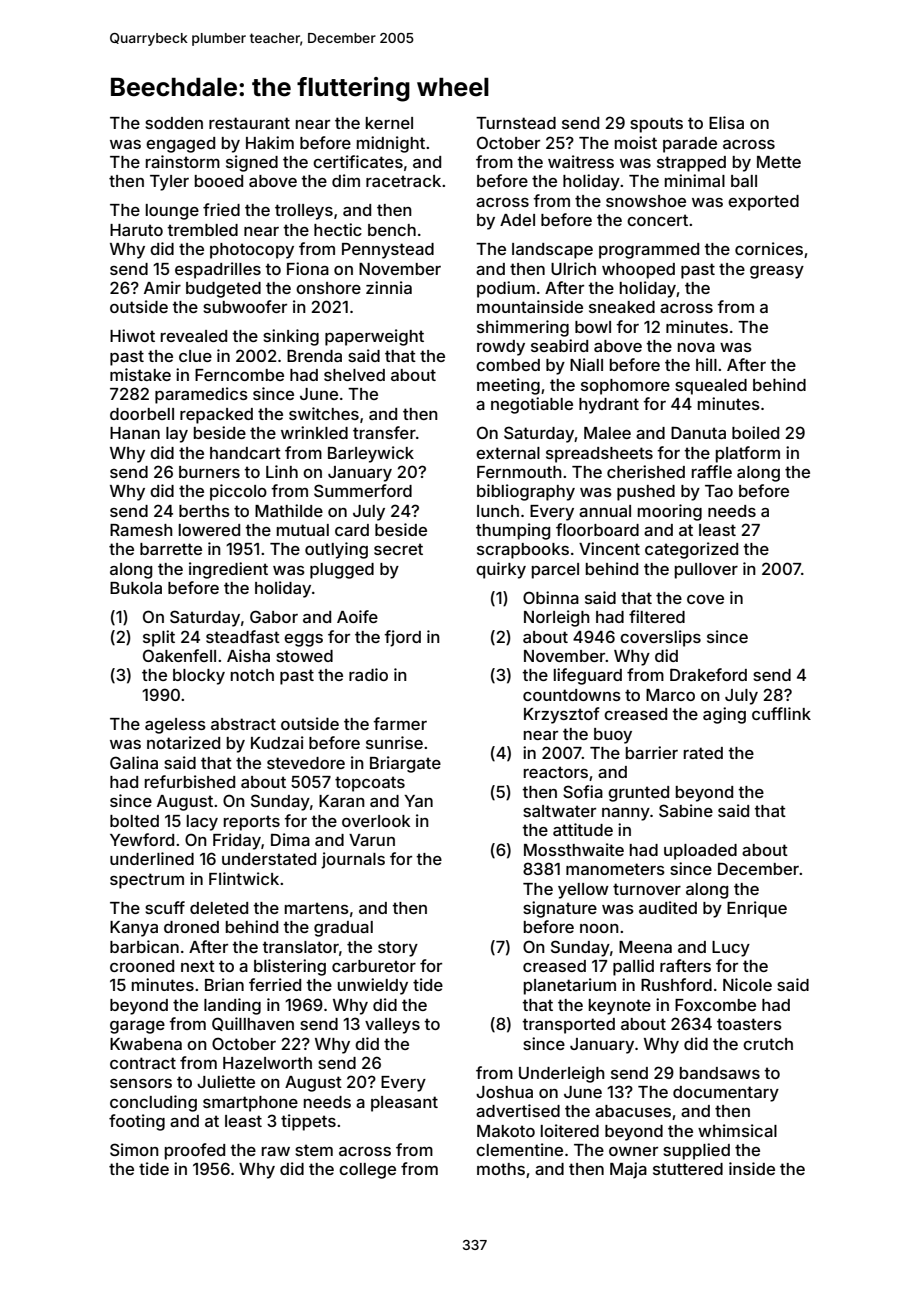 This screenshot has width=924, height=1308. I want to click on signature, so click(560, 909).
